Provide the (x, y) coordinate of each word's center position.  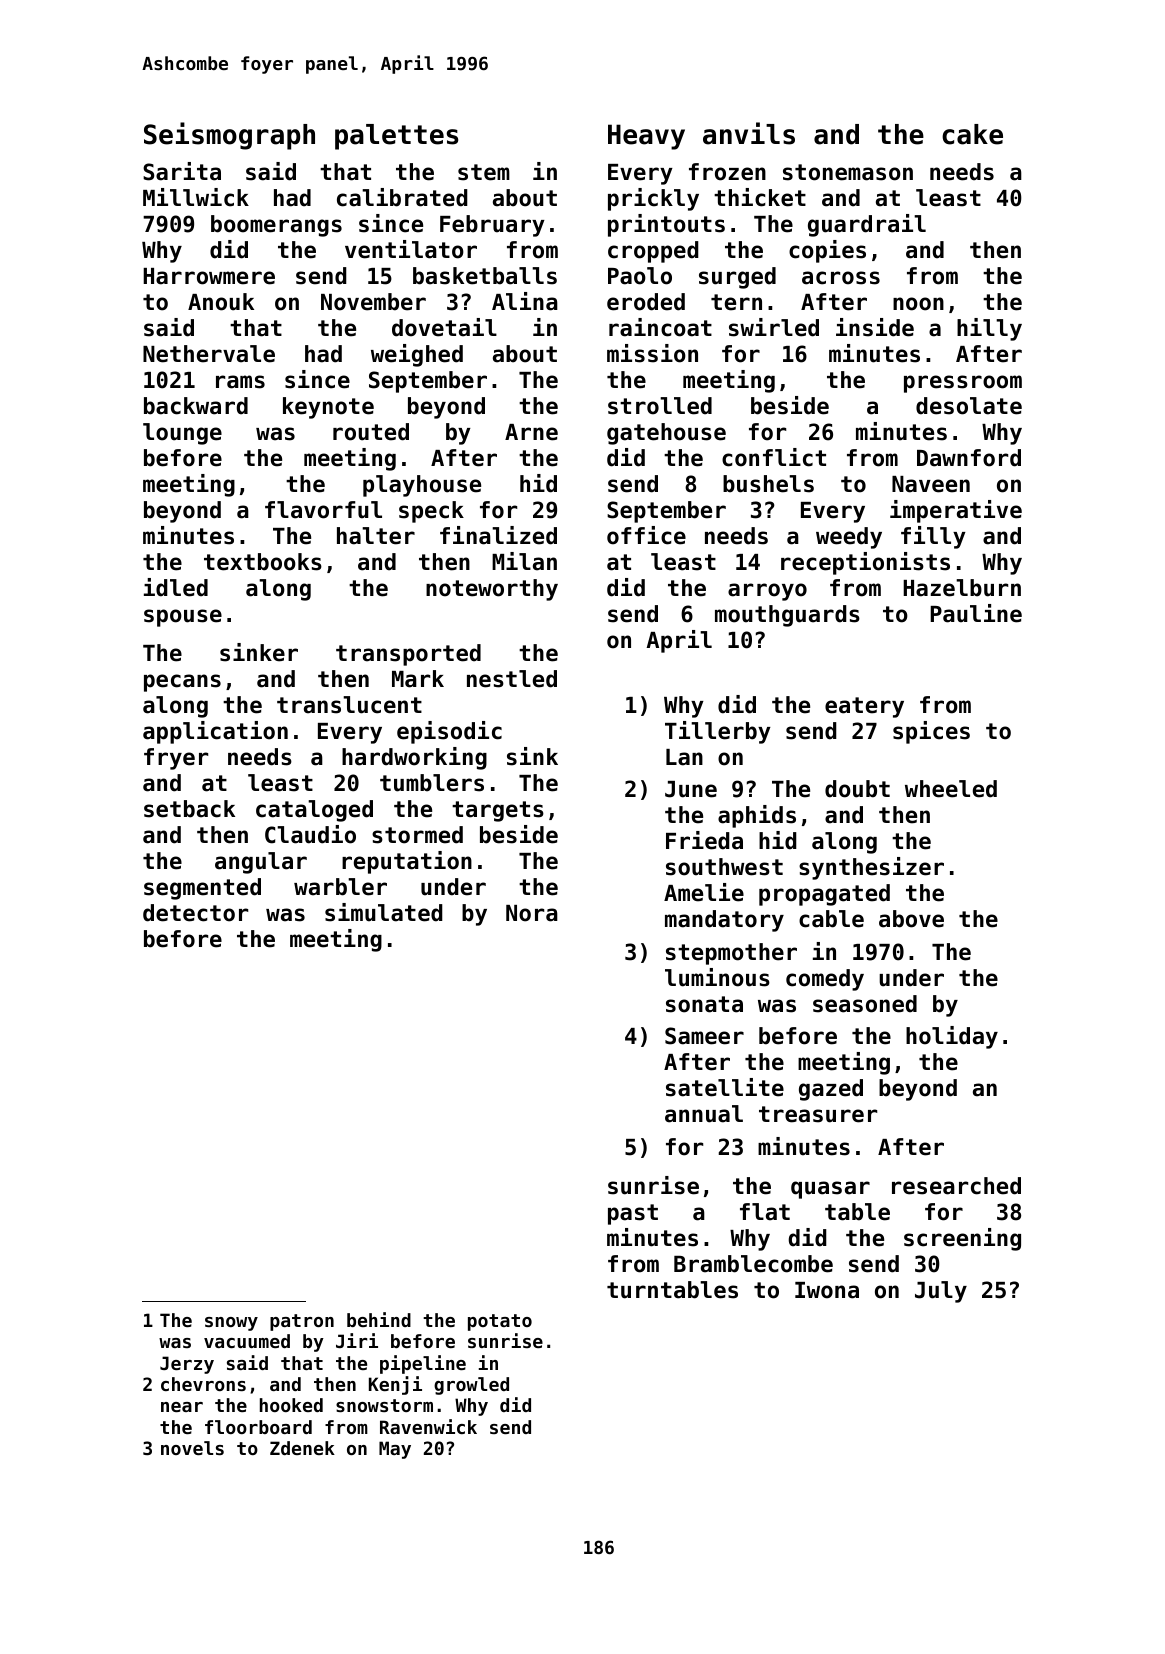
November (373, 302)
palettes (396, 137)
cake (972, 134)
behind (379, 1319)
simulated (384, 912)
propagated (824, 895)
